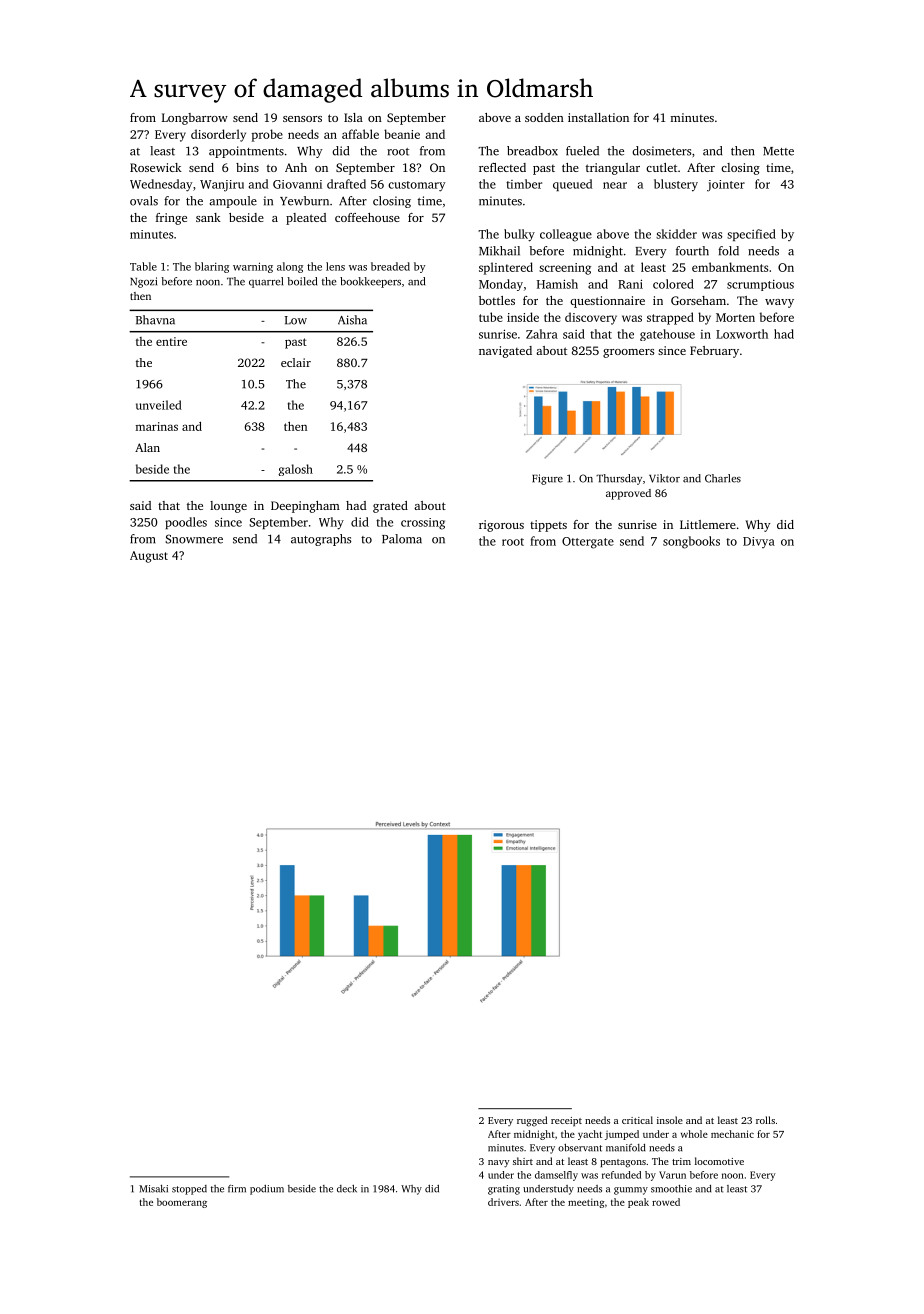  I want to click on deck, so click(347, 1189).
